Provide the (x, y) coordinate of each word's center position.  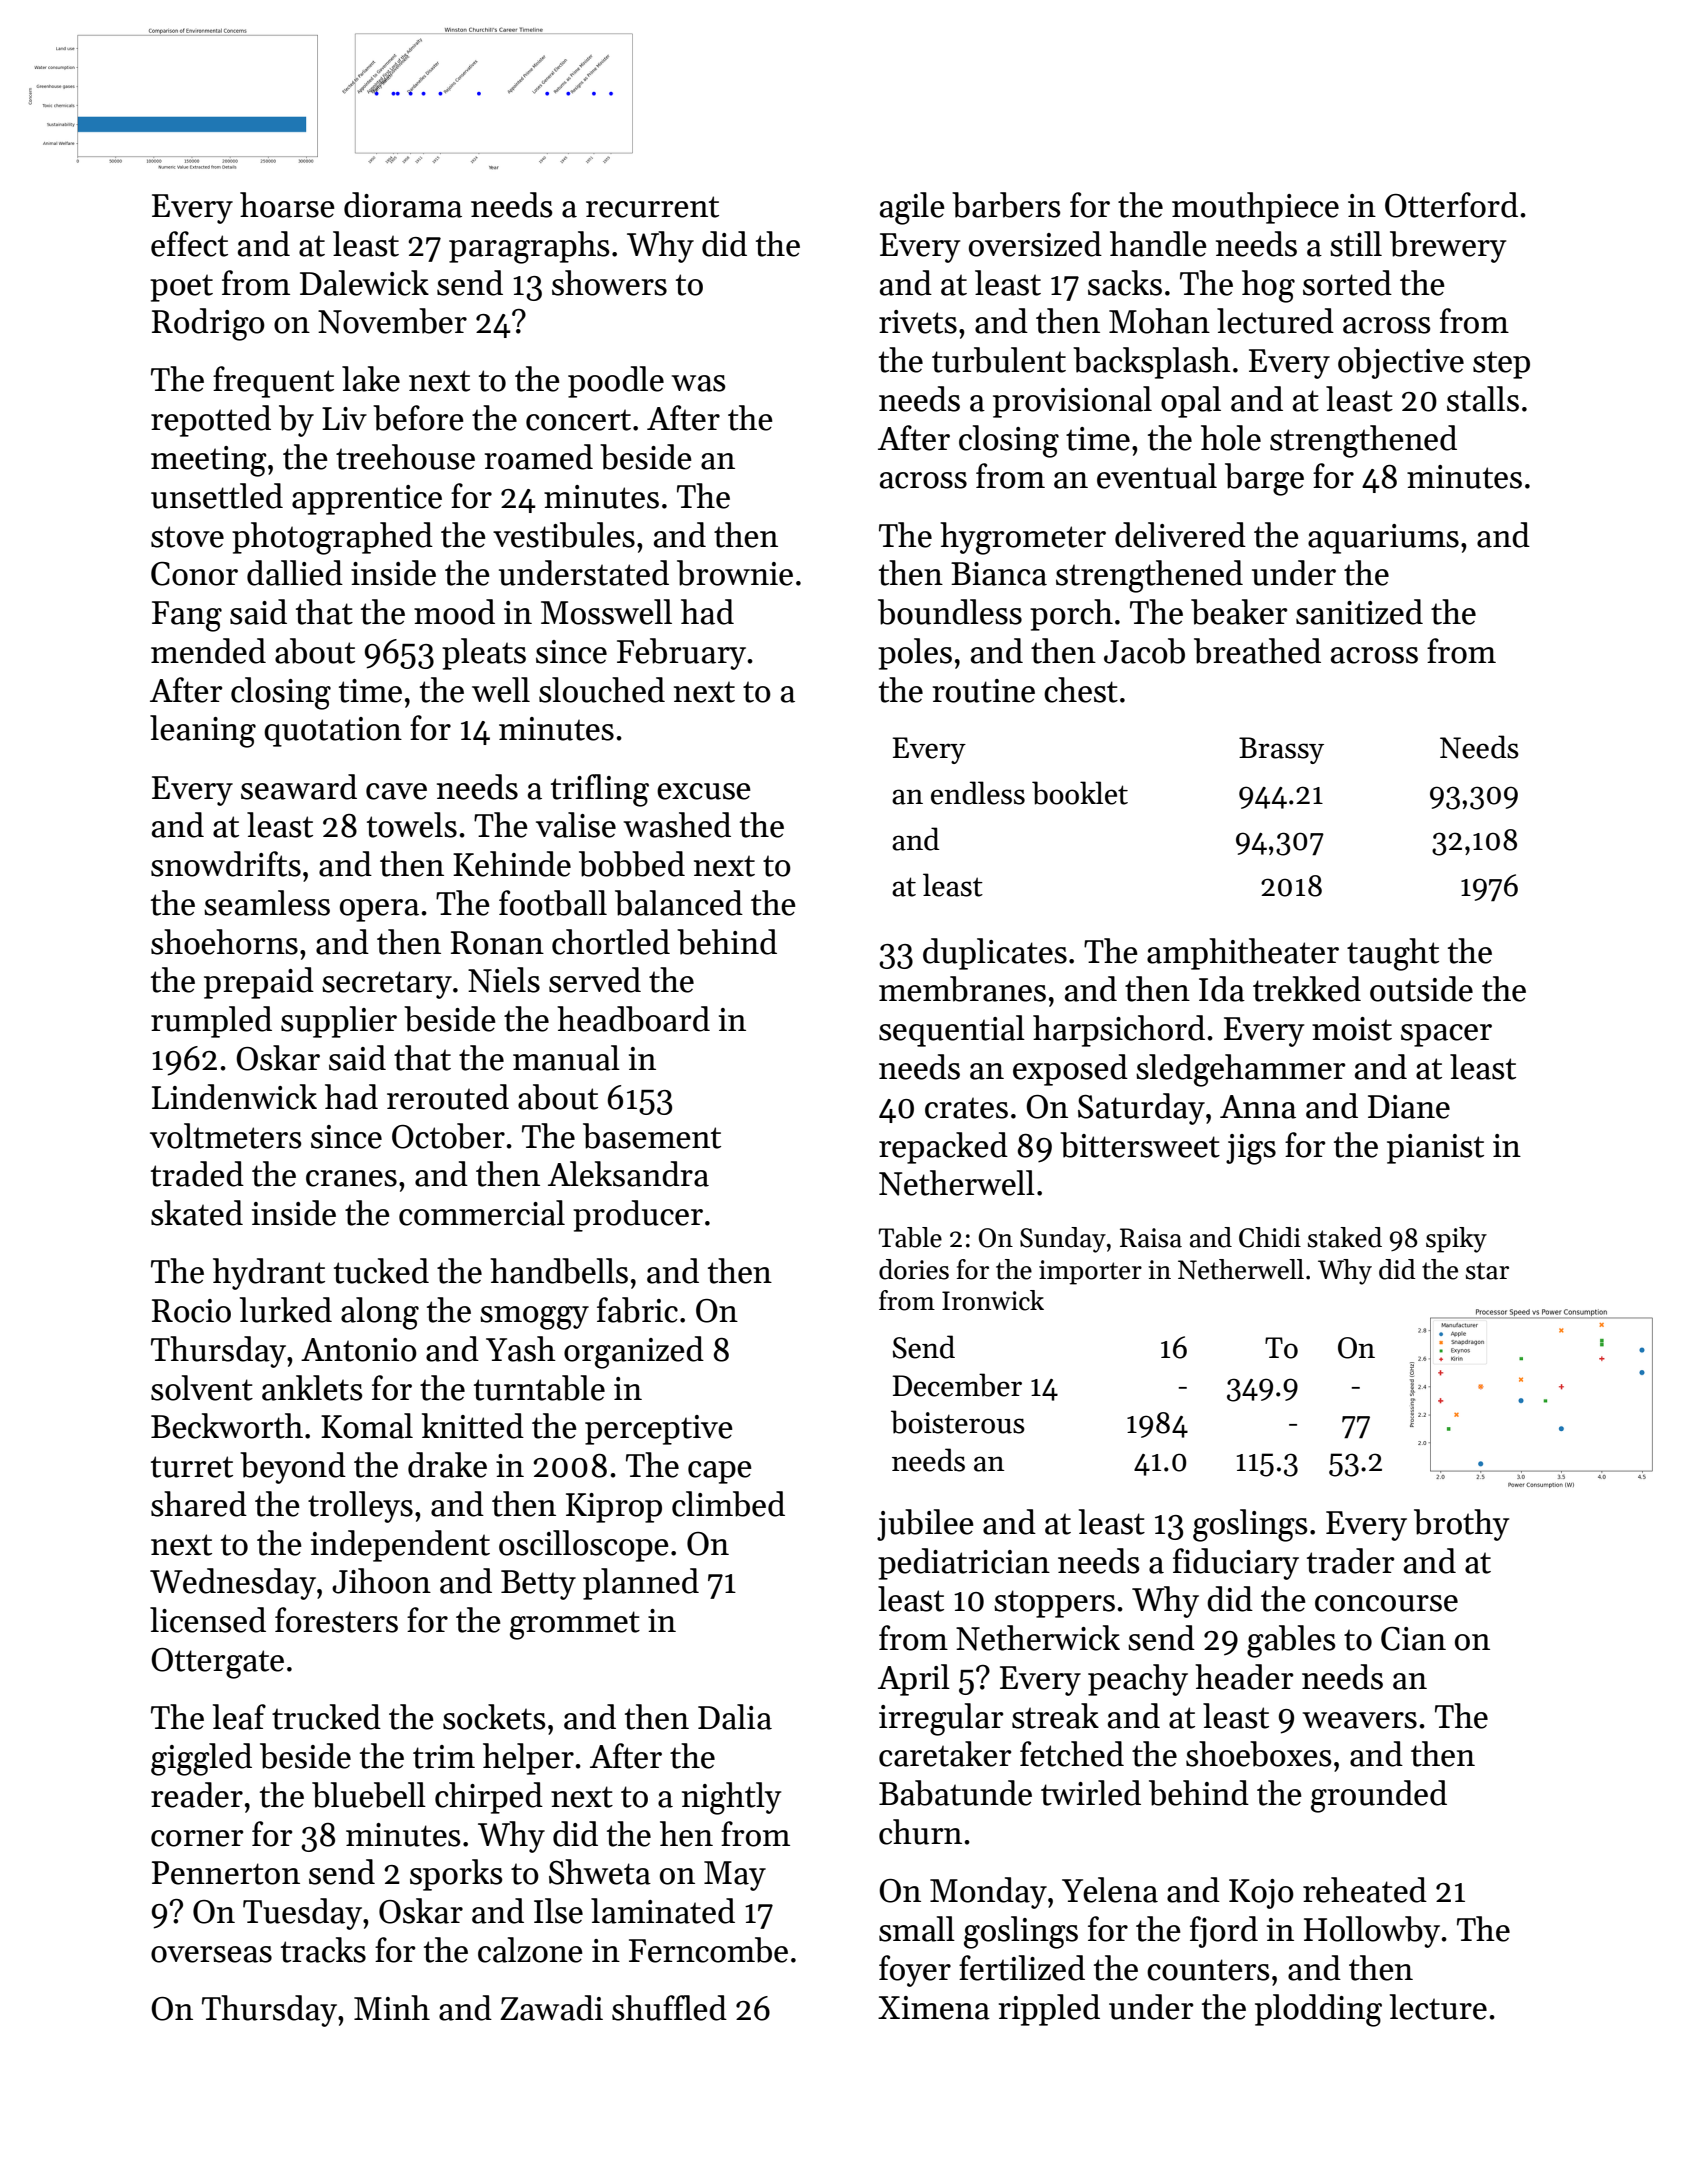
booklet (1080, 793)
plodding (1318, 2010)
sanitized (1359, 612)
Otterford (1451, 205)
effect (189, 244)
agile (912, 208)
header (1244, 1677)
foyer (915, 1971)
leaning (203, 731)
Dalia (735, 1717)
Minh (392, 2007)
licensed (208, 1620)
